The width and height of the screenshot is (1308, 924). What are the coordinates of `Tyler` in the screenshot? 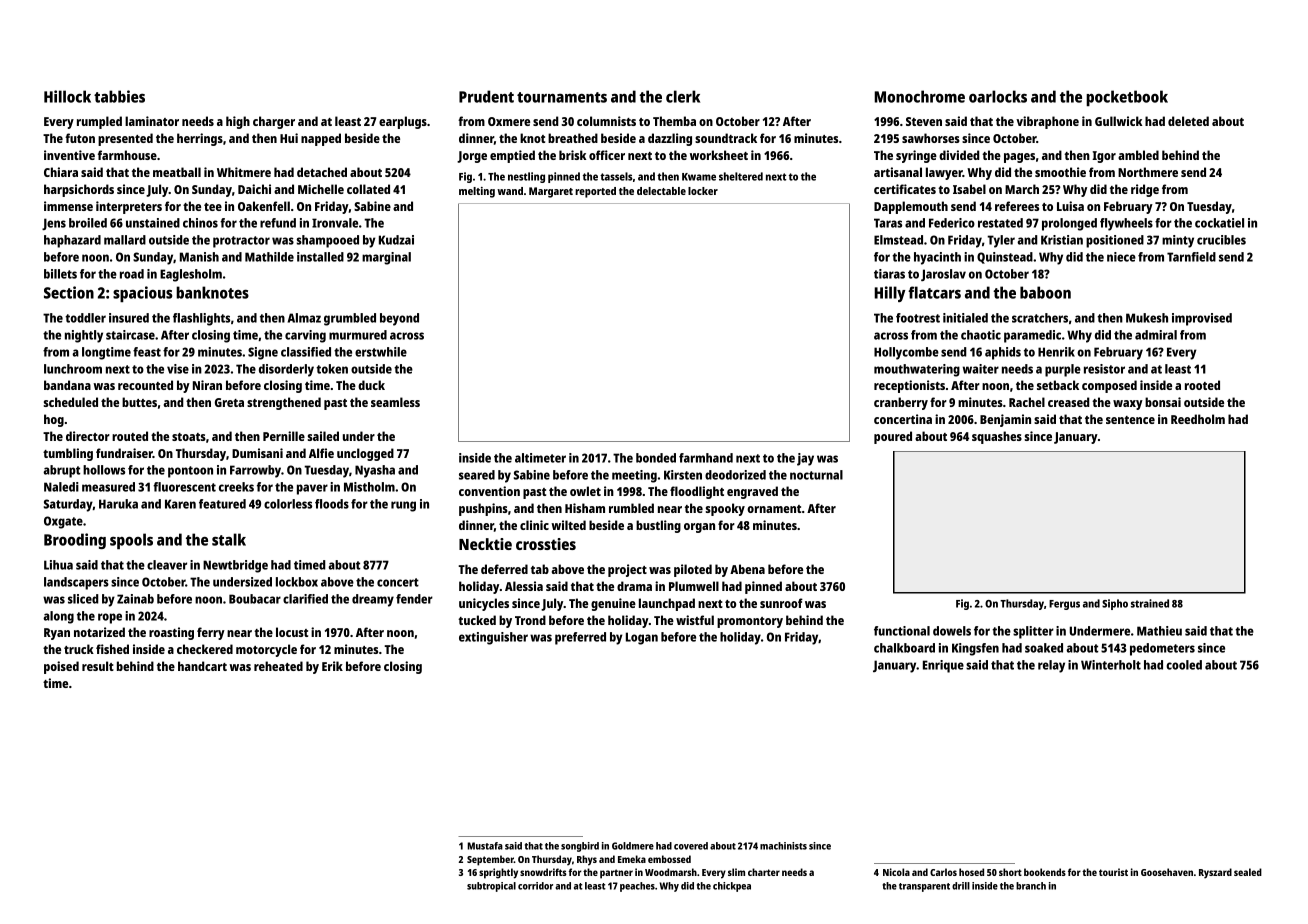 It's located at (1001, 241).
